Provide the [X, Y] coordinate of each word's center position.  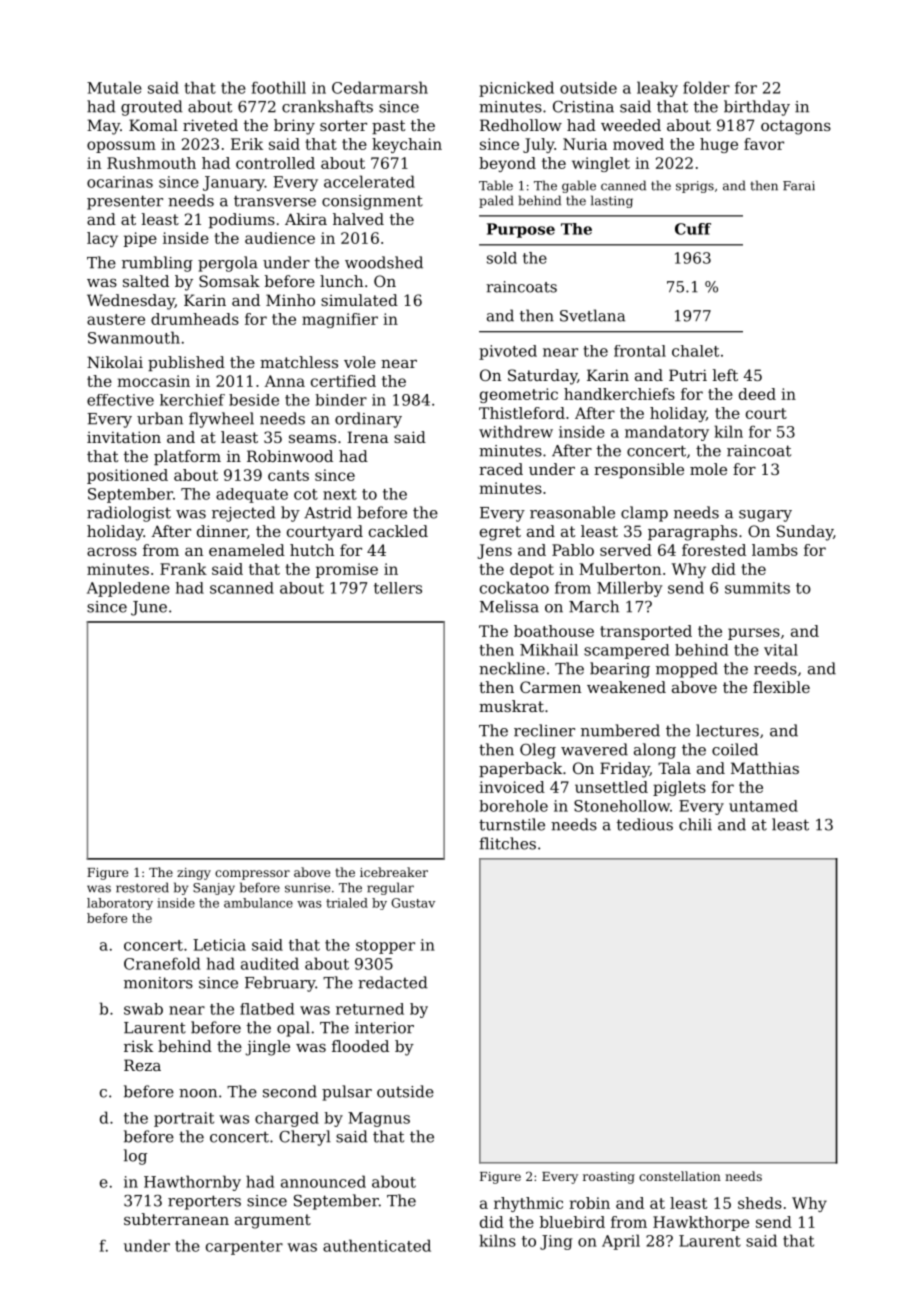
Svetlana [592, 315]
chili [695, 824]
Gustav [413, 903]
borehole [513, 806]
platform [187, 457]
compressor [252, 875]
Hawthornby [192, 1183]
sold [502, 258]
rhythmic [528, 1204]
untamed [763, 806]
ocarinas [120, 182]
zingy [194, 874]
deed [757, 394]
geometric [519, 395]
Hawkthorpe [701, 1223]
